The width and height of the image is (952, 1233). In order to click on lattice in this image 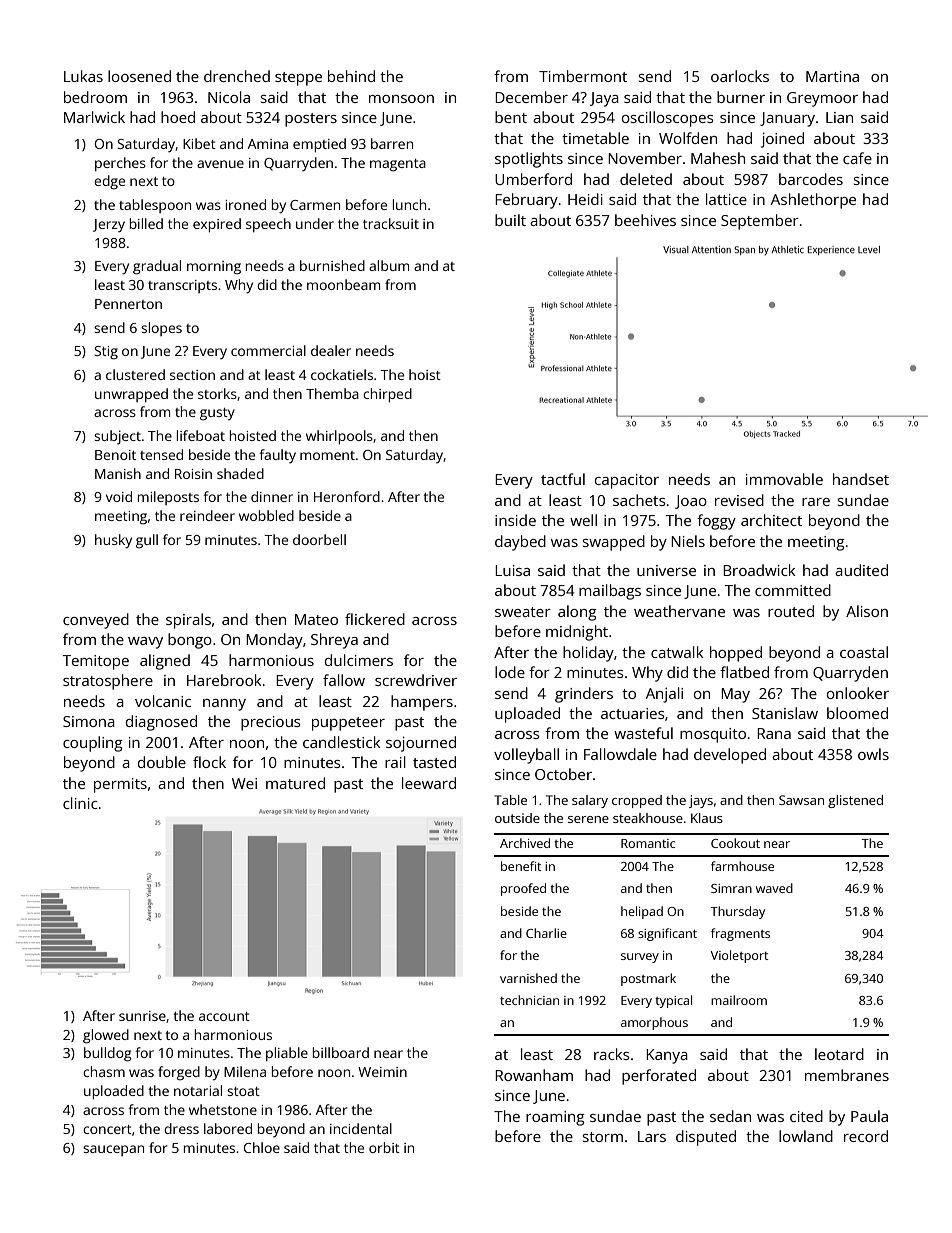, I will do `click(726, 199)`.
